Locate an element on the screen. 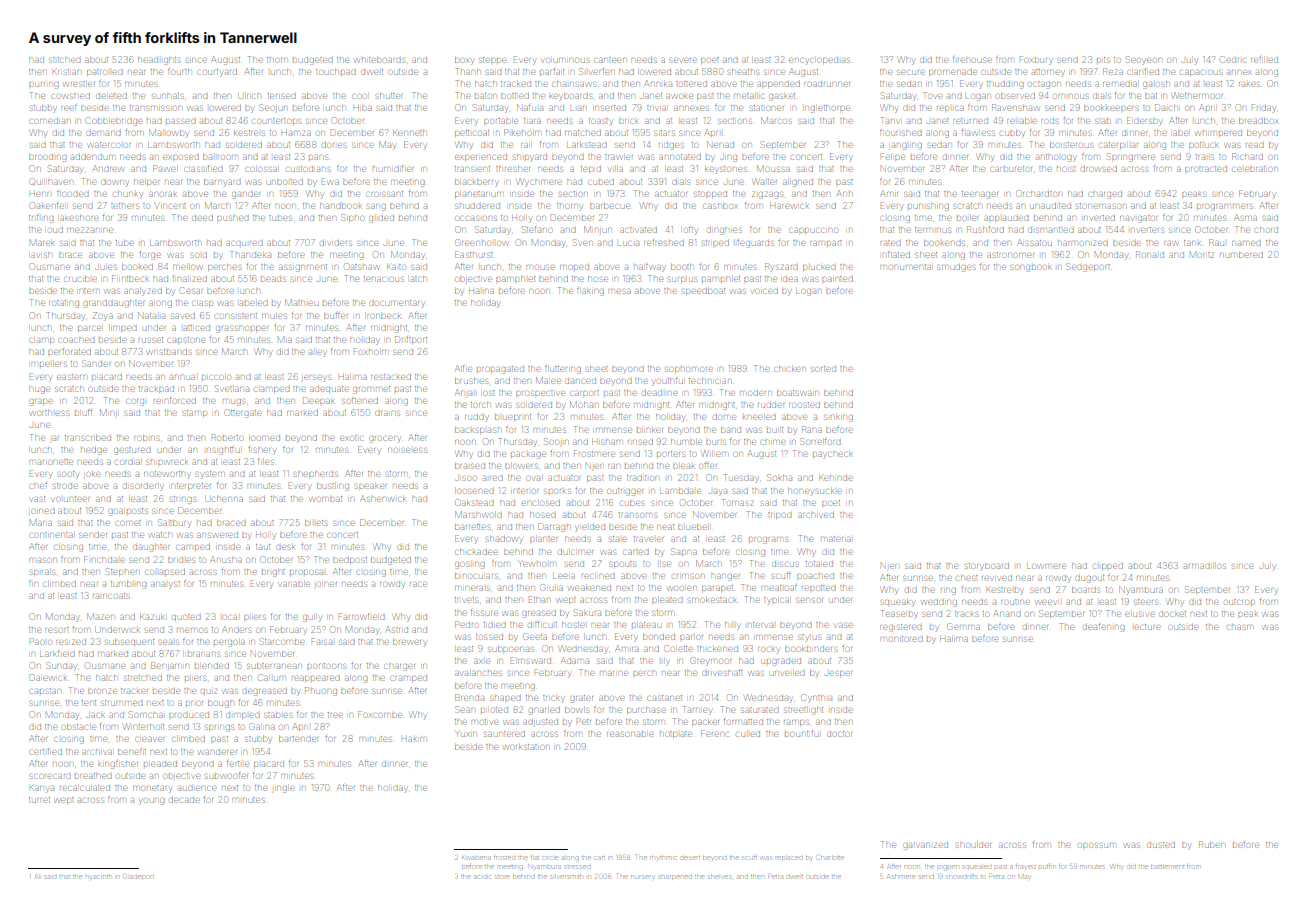 The width and height of the screenshot is (1308, 924). voiced is located at coordinates (765, 291).
